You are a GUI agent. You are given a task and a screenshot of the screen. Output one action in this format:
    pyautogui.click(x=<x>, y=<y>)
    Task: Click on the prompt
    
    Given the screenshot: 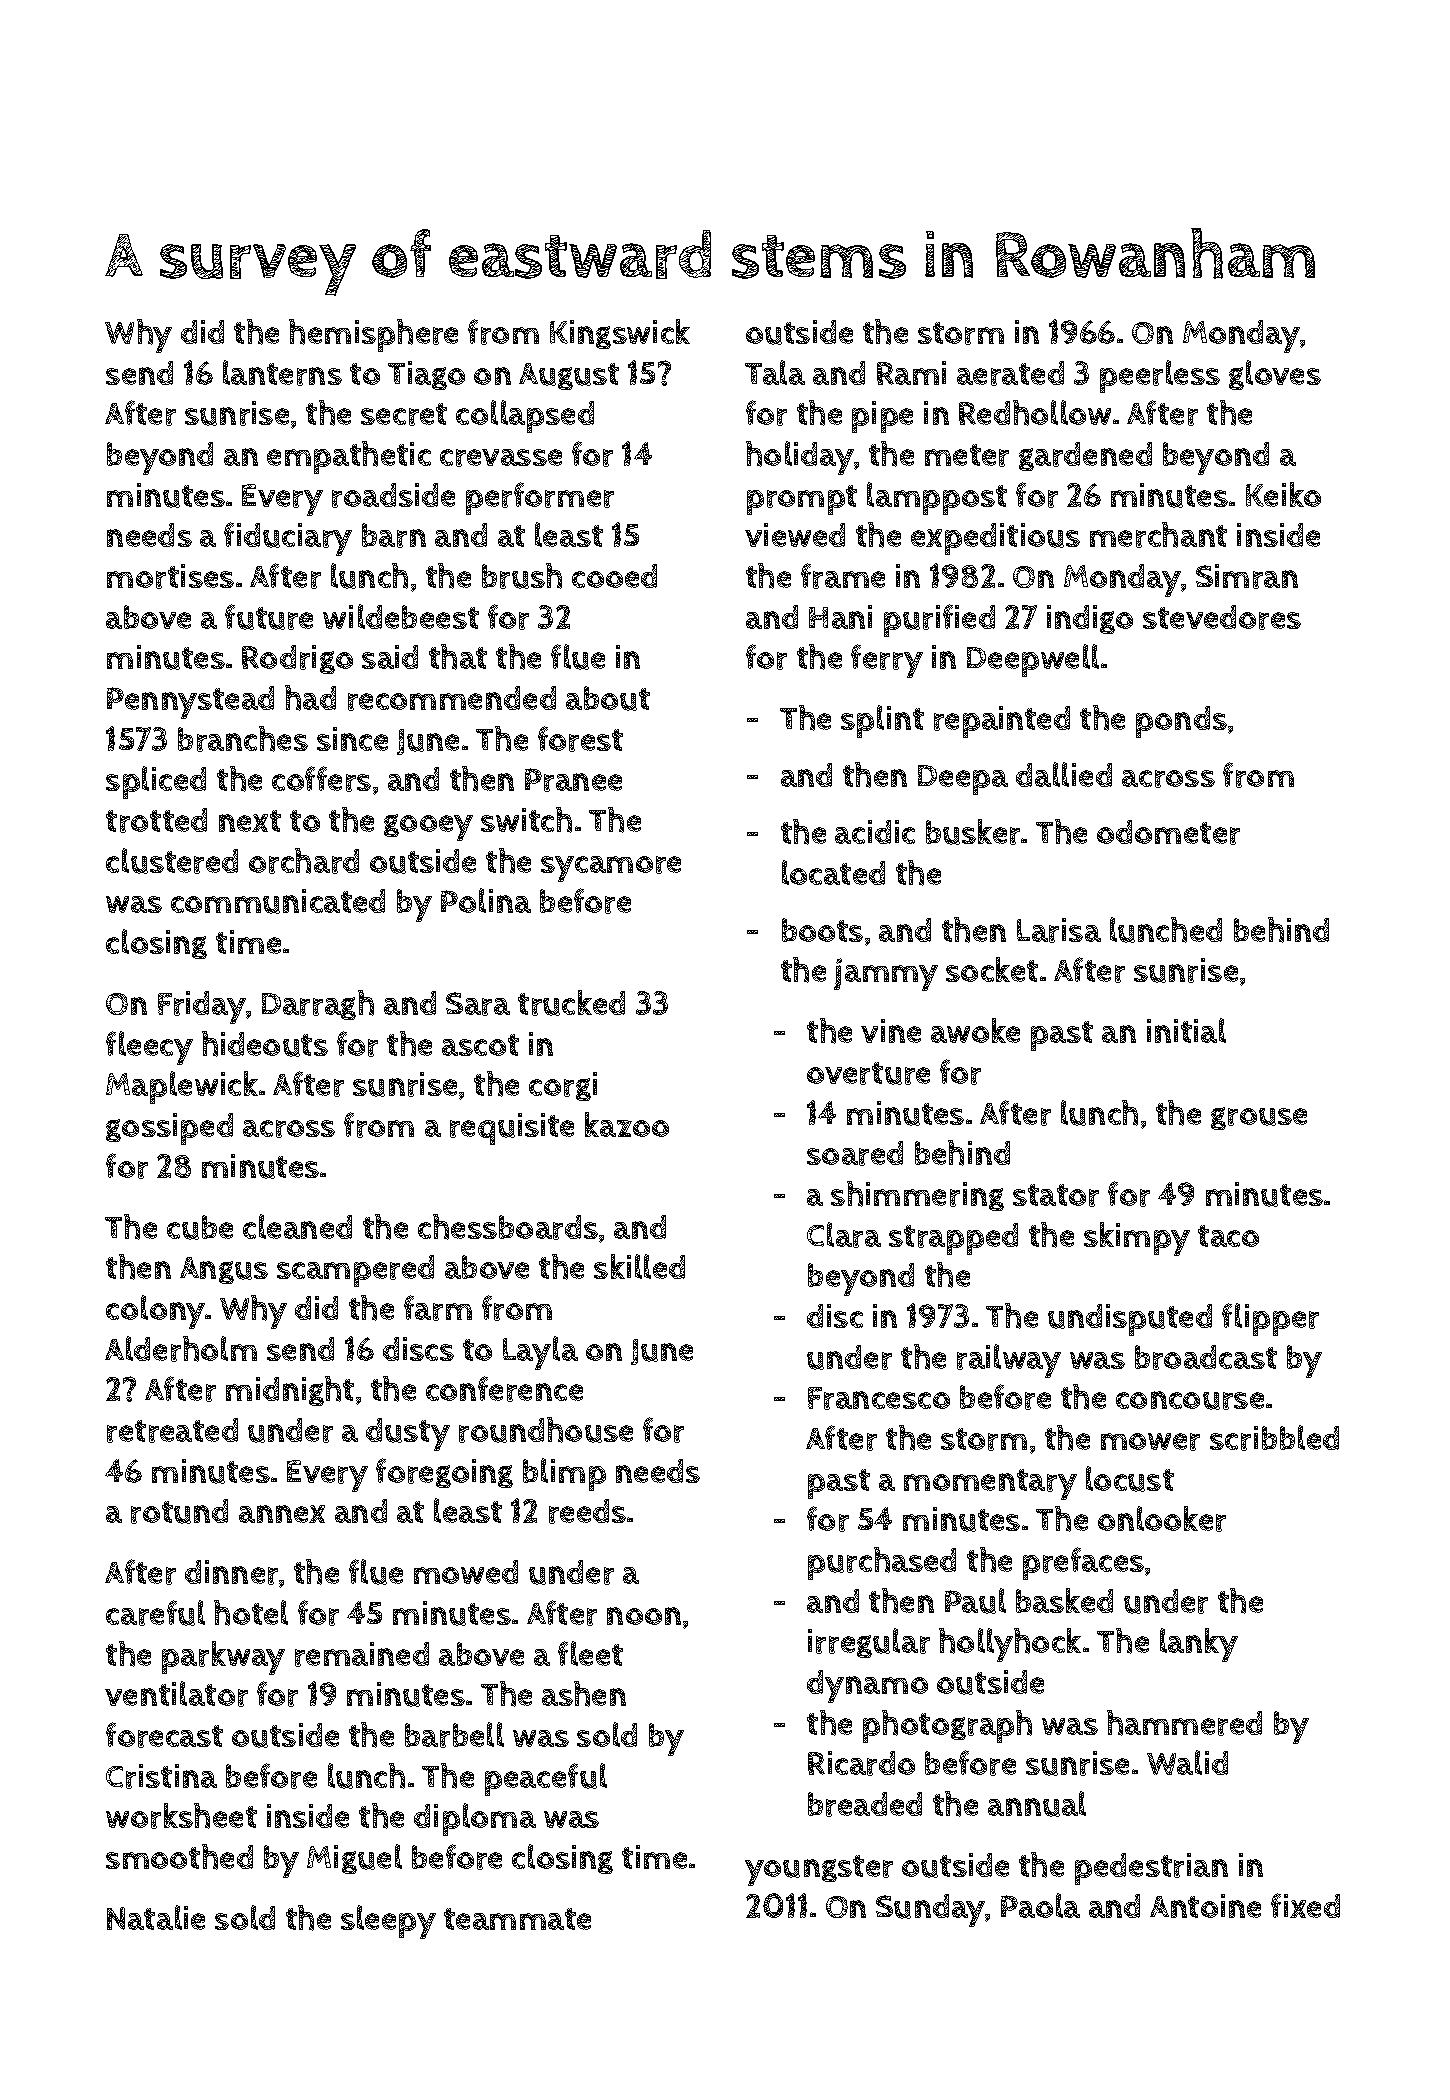 What is the action you would take?
    pyautogui.click(x=802, y=500)
